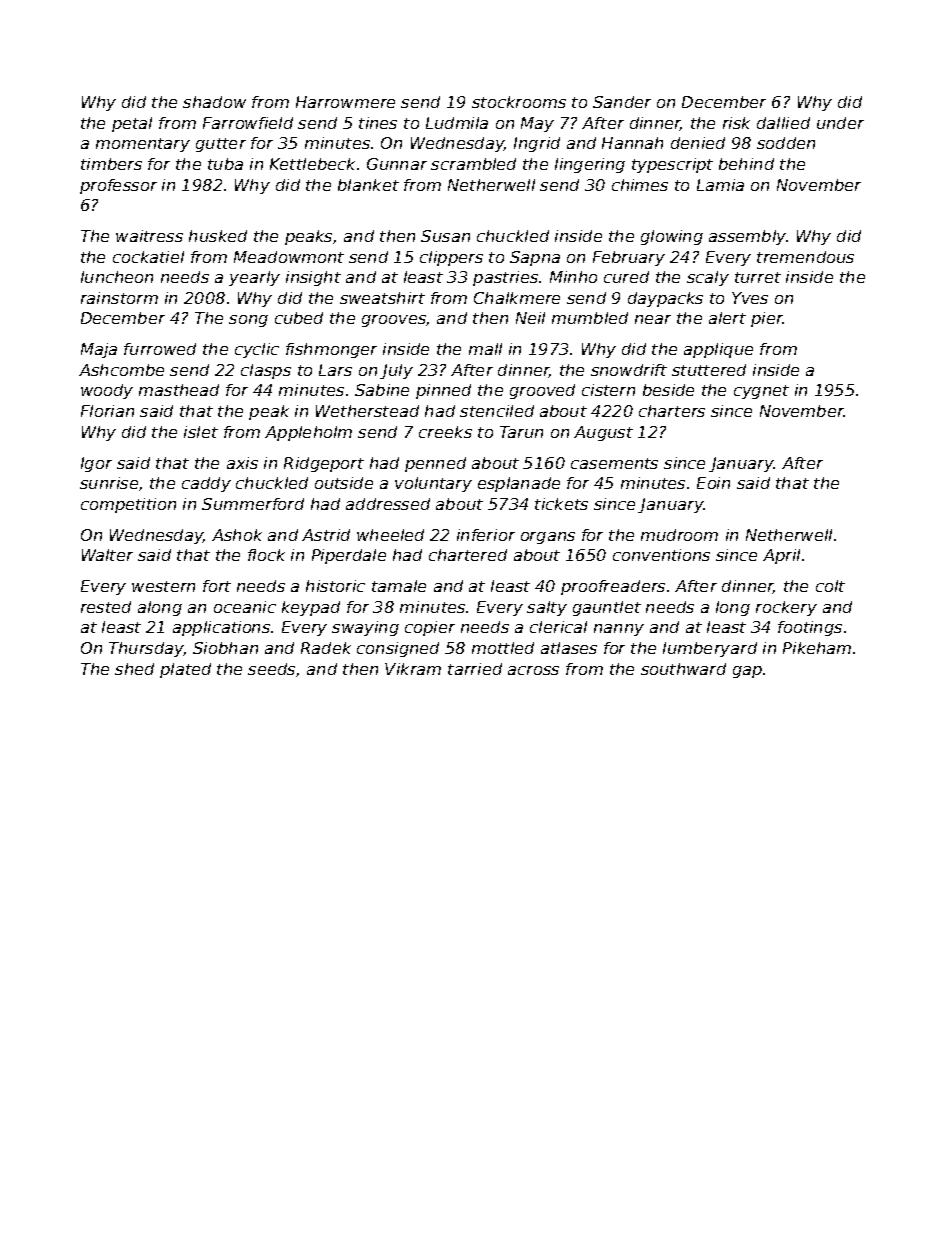 The width and height of the screenshot is (952, 1233). What do you see at coordinates (134, 669) in the screenshot?
I see `shed` at bounding box center [134, 669].
